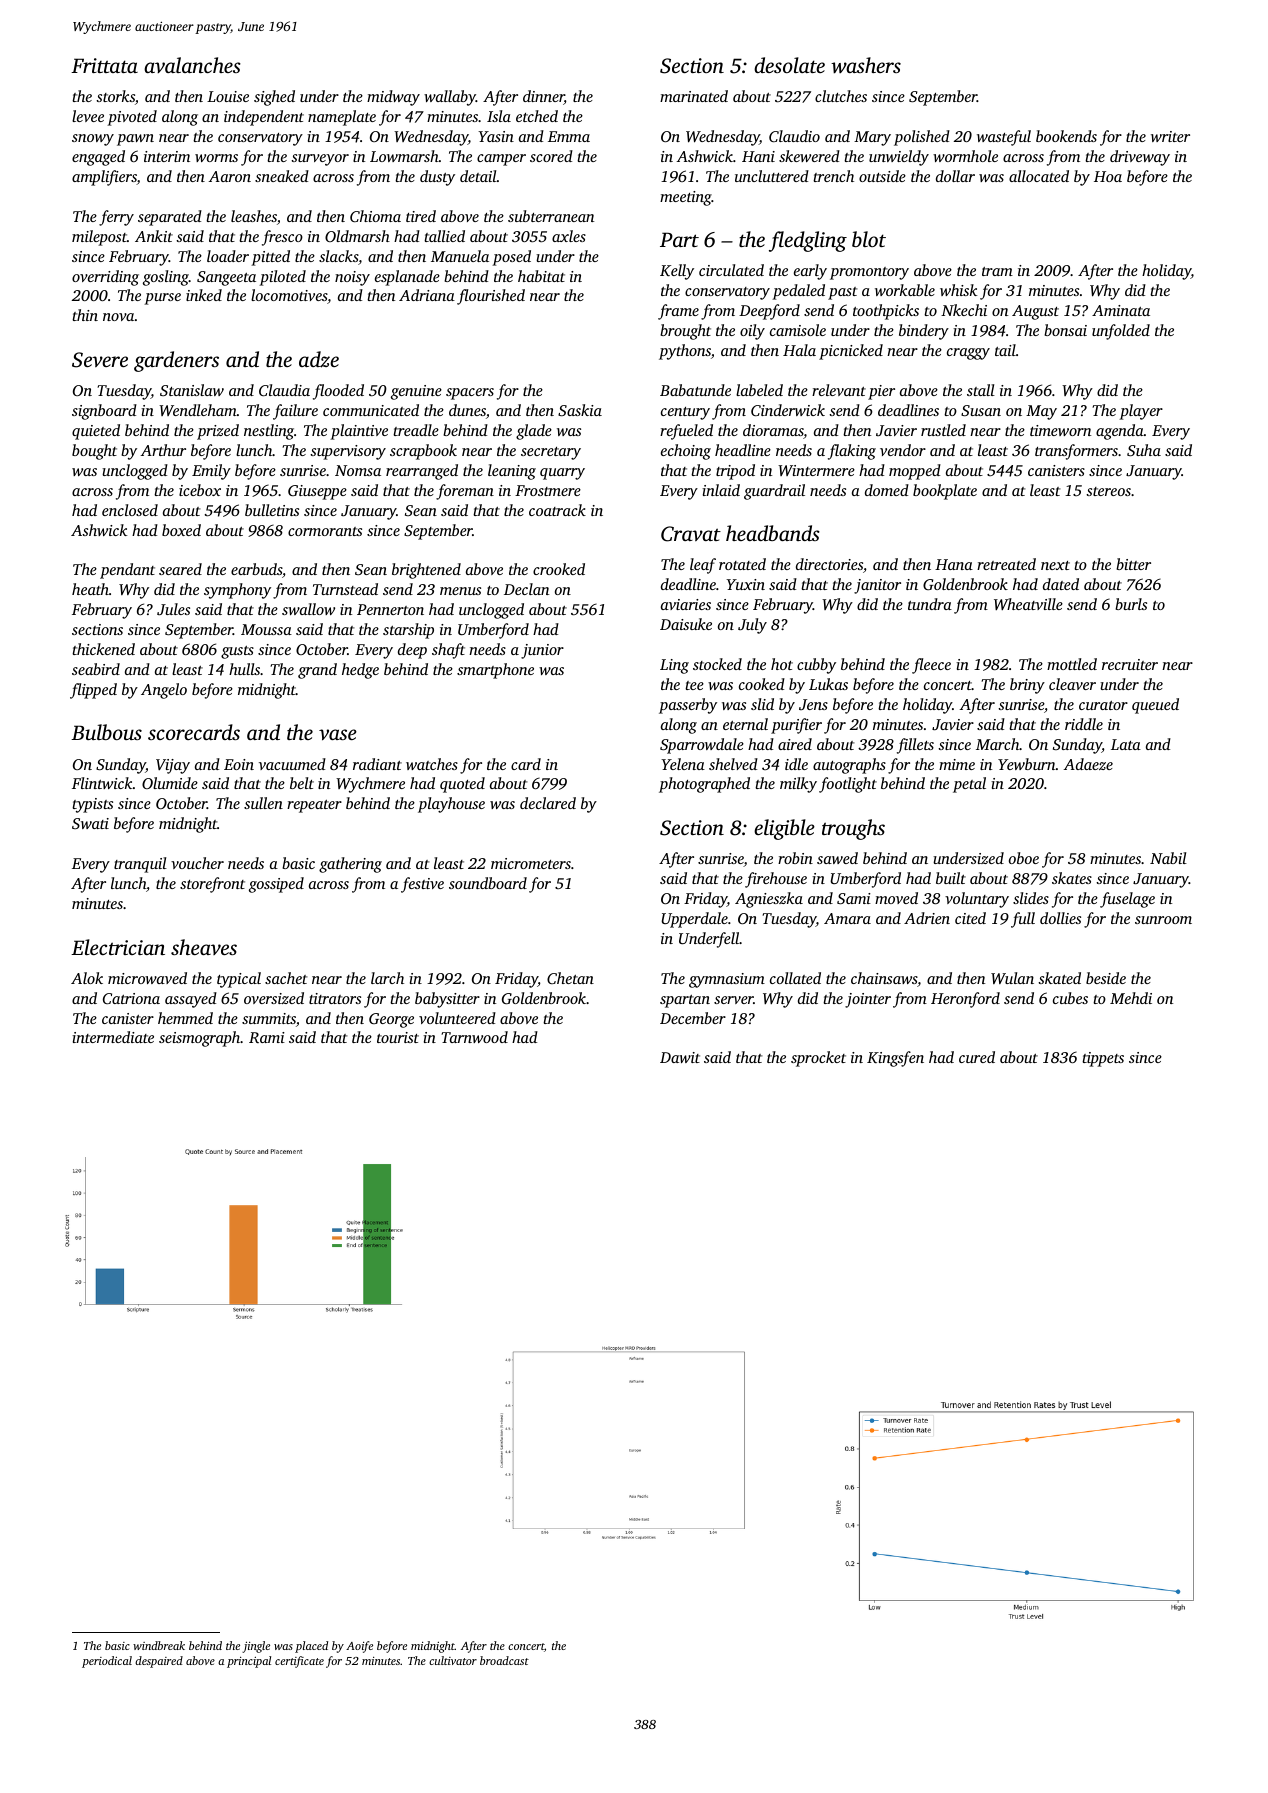 This page has height=1793, width=1268. Describe the element at coordinates (813, 704) in the page. I see `Jens` at that location.
